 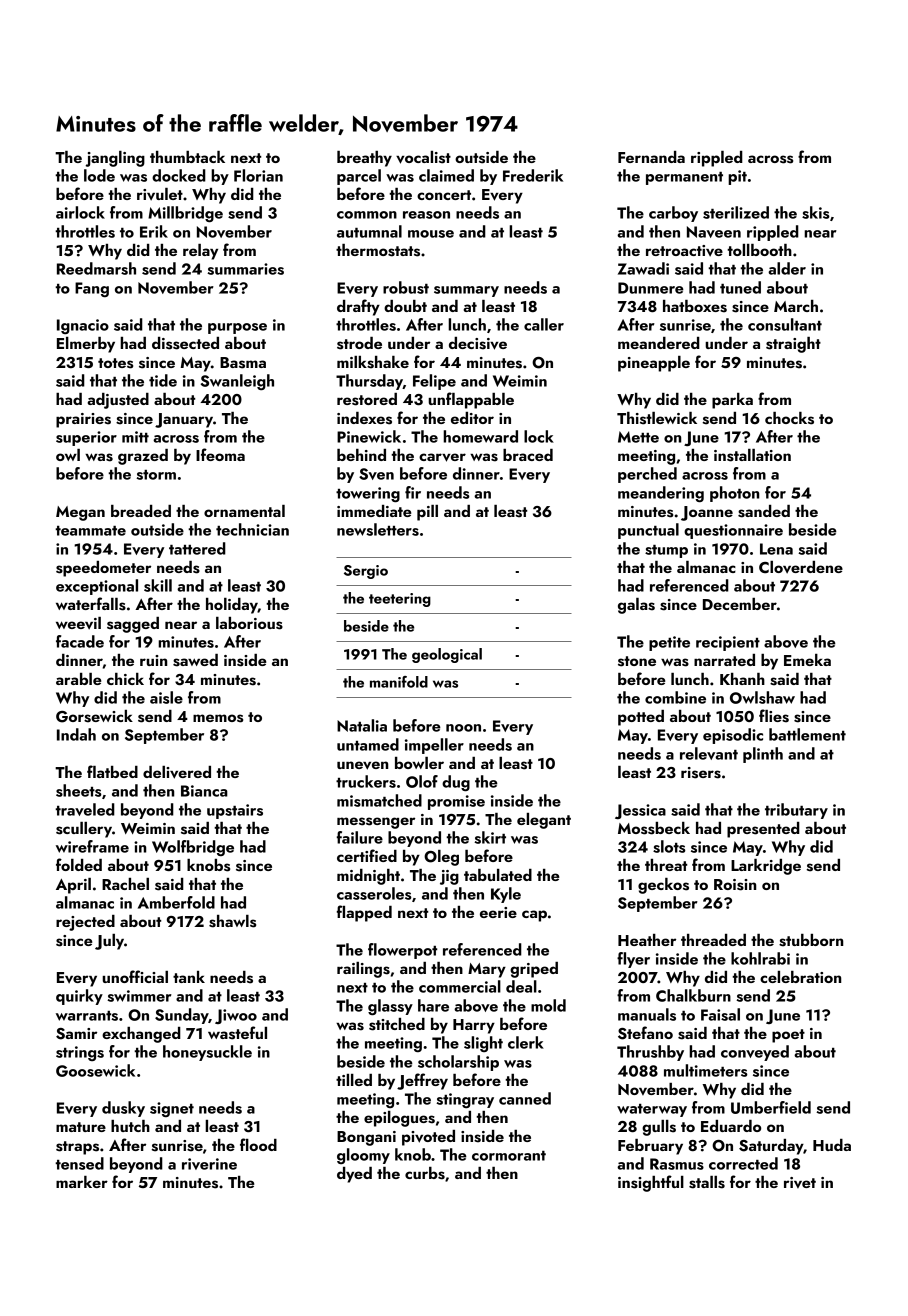 What do you see at coordinates (235, 811) in the page?
I see `upstairs` at bounding box center [235, 811].
